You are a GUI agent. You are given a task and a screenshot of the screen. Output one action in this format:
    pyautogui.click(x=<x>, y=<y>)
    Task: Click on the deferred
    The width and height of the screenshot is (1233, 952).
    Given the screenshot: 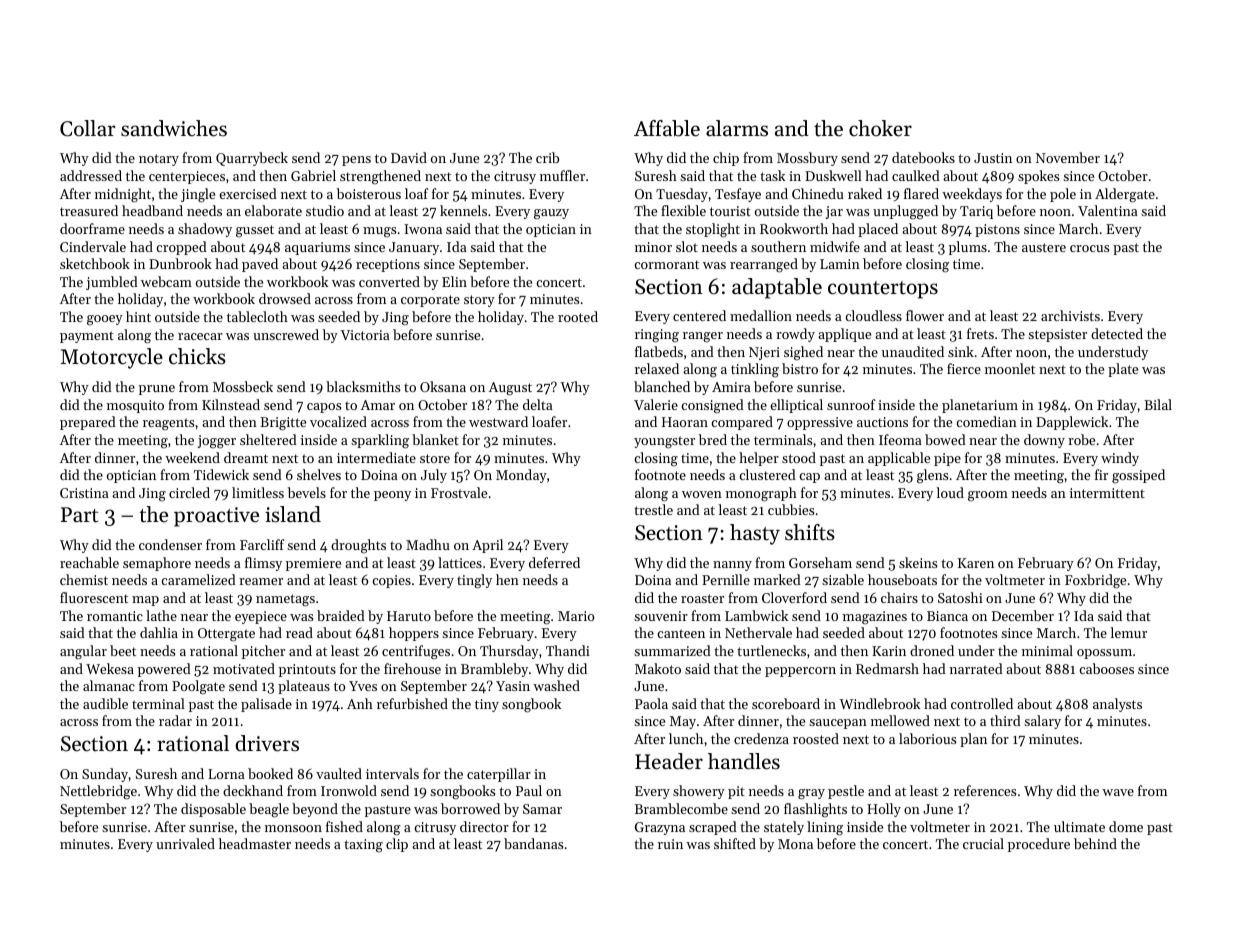 What is the action you would take?
    pyautogui.click(x=554, y=562)
